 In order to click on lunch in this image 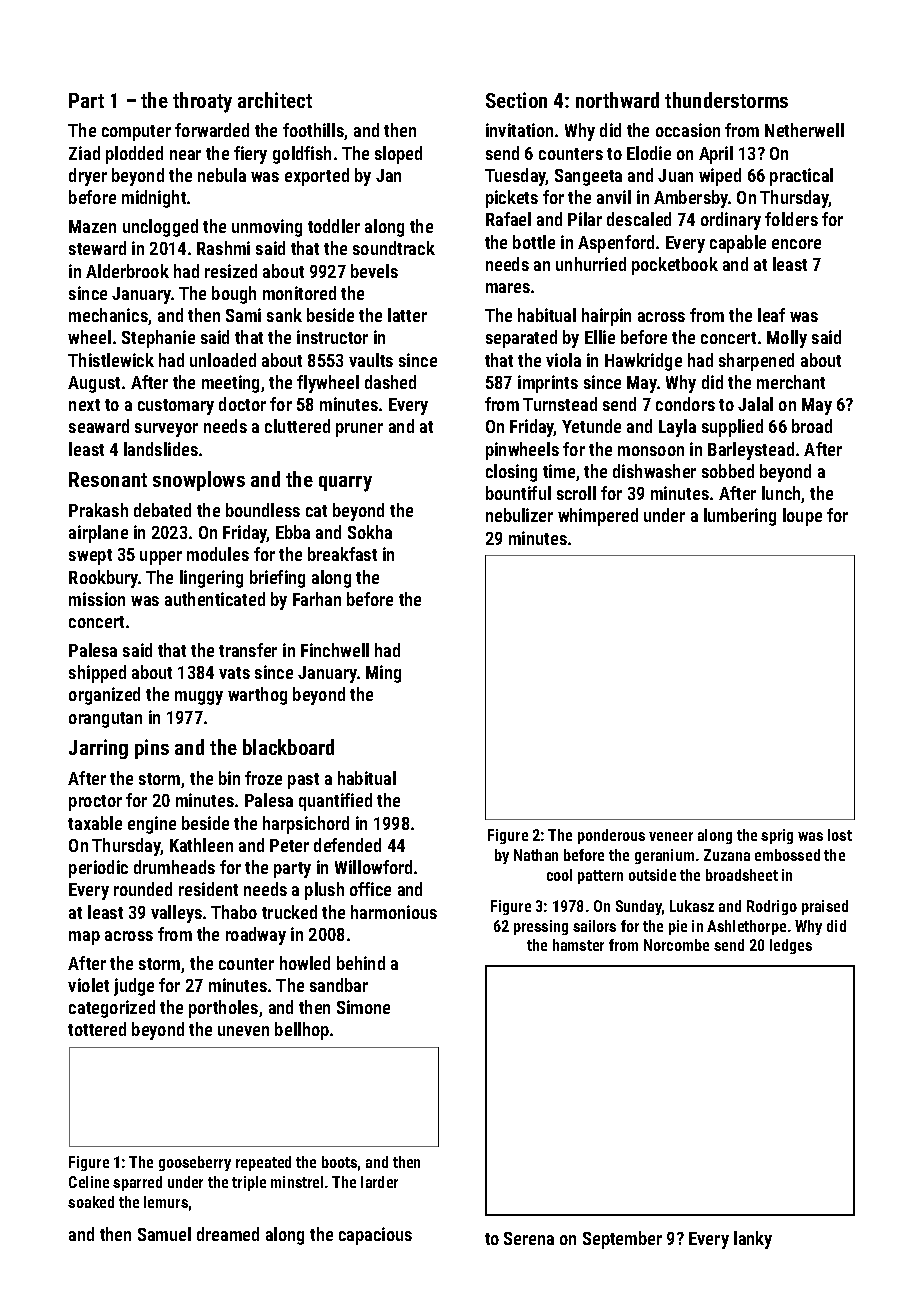, I will do `click(781, 493)`.
